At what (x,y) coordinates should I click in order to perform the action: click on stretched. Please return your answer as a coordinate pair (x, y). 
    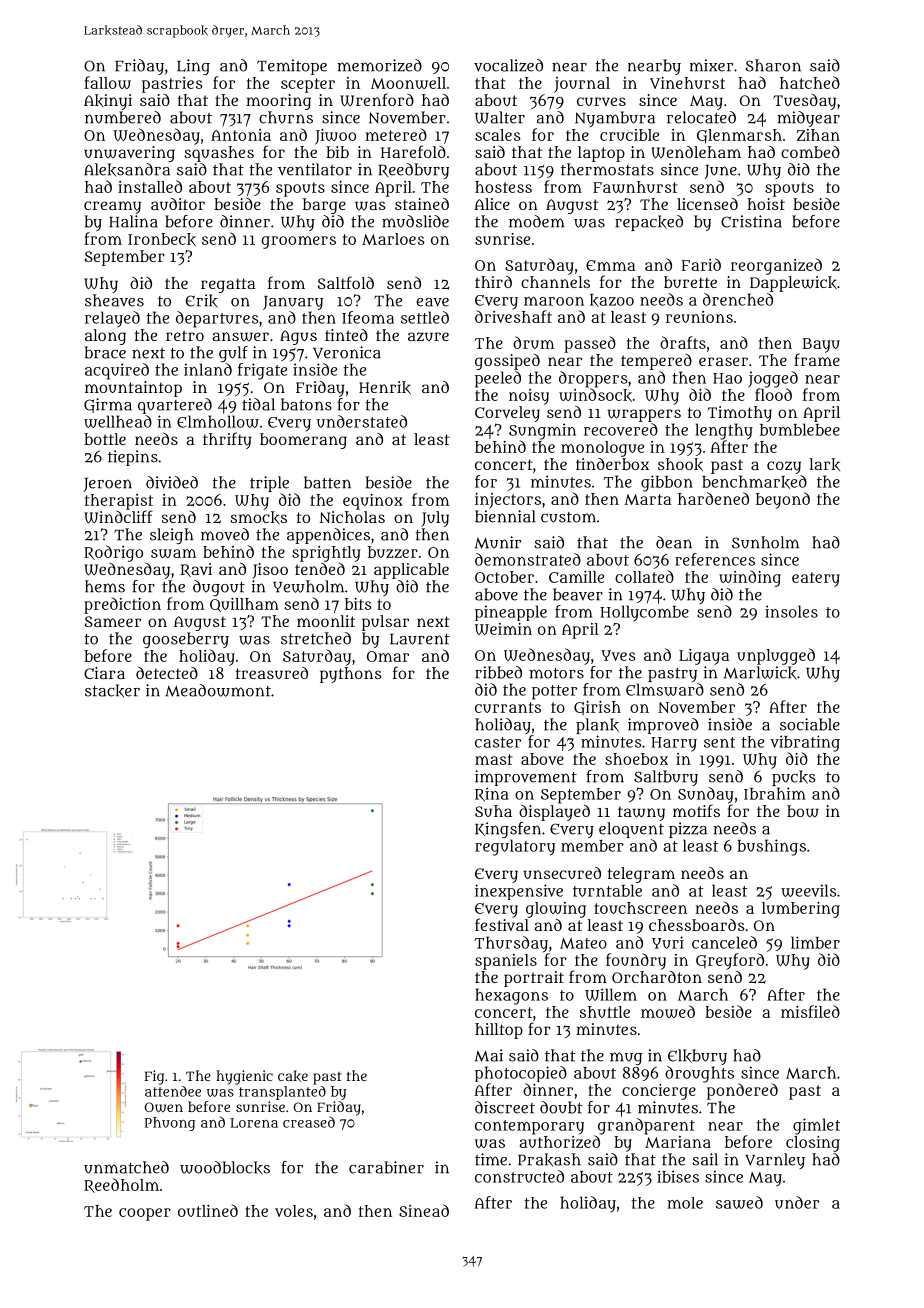
    Looking at the image, I should click on (316, 638).
